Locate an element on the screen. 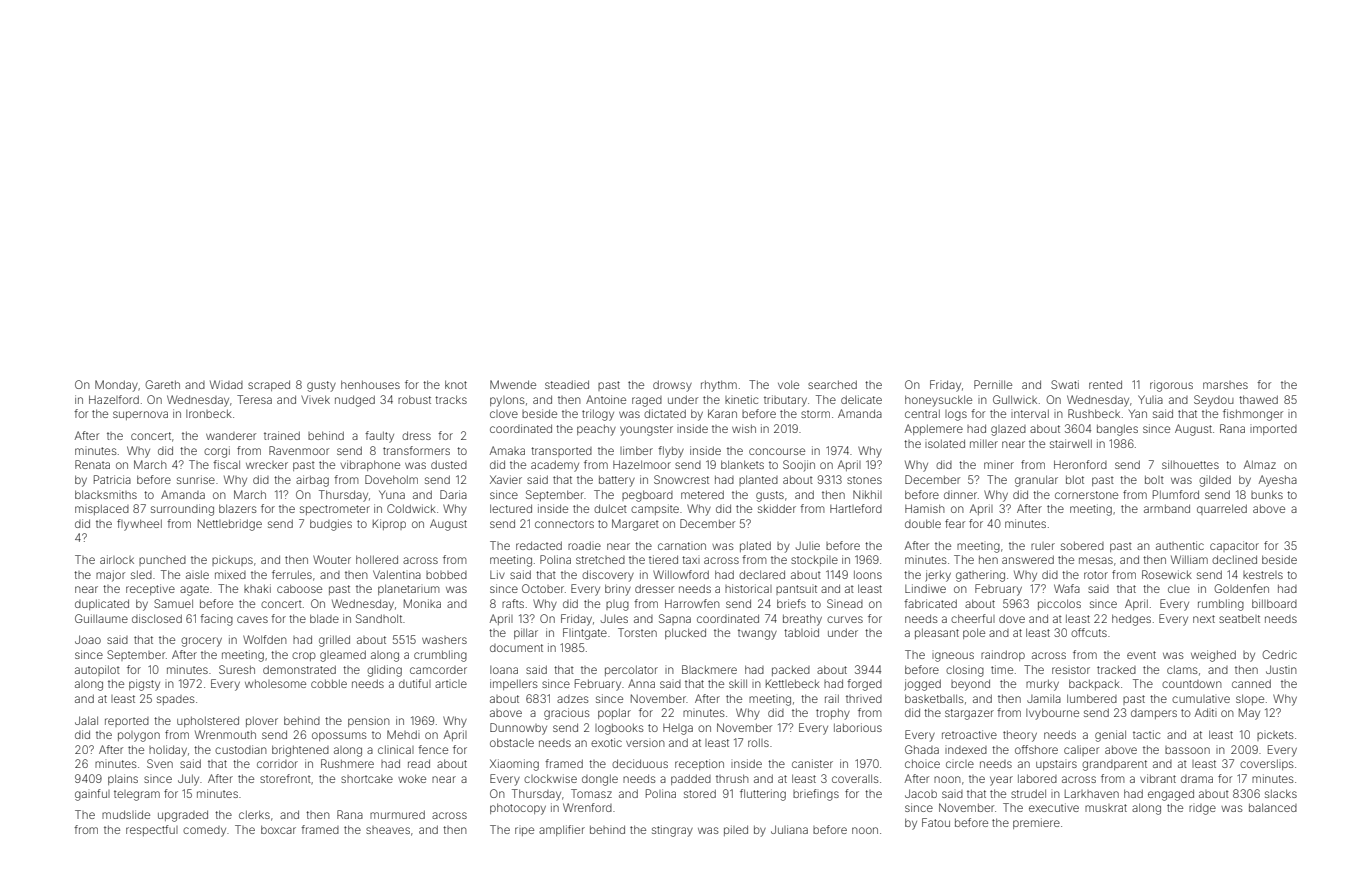 Image resolution: width=1372 pixels, height=887 pixels. boxcar is located at coordinates (278, 829).
